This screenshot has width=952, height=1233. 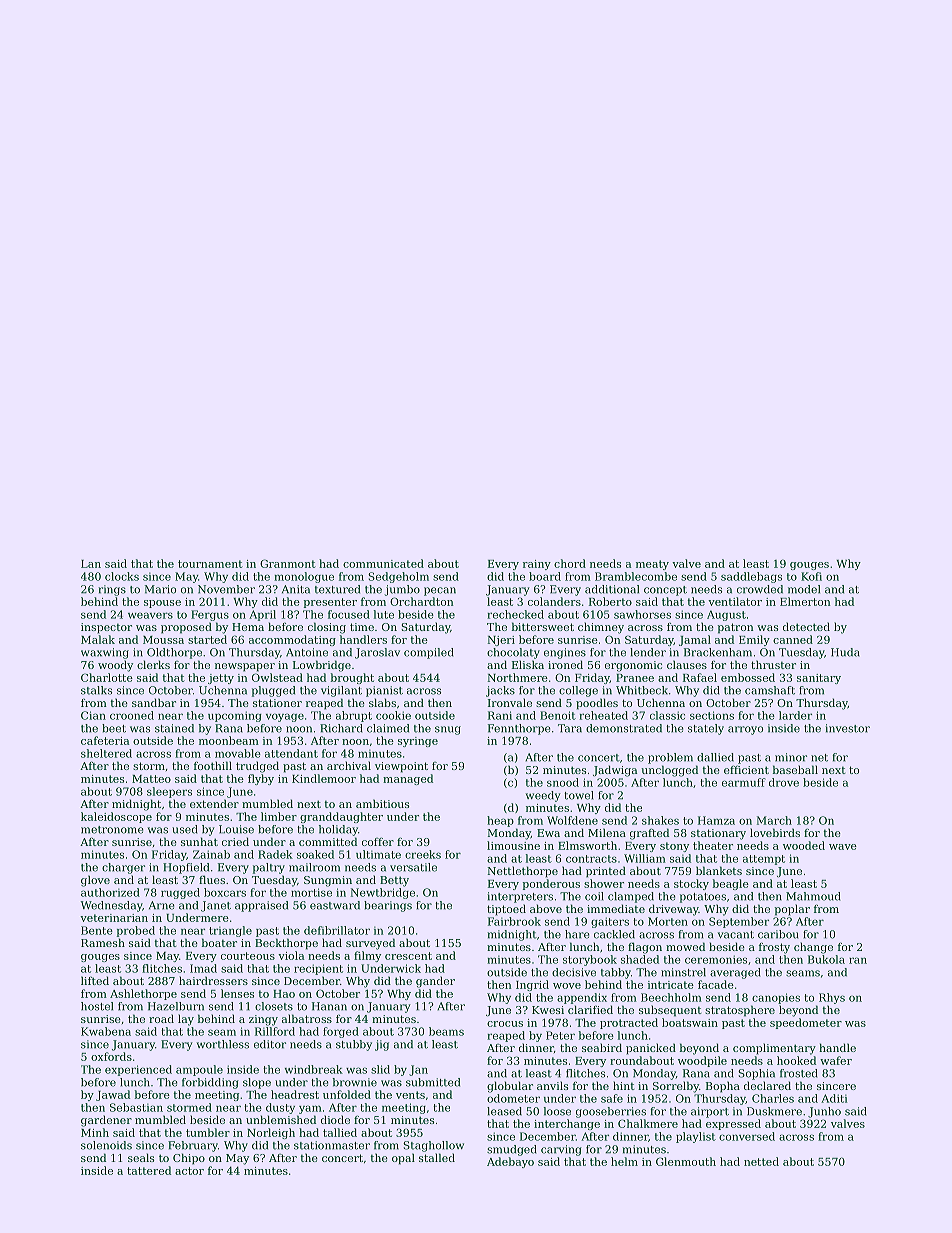 I want to click on Eliska, so click(x=528, y=664).
